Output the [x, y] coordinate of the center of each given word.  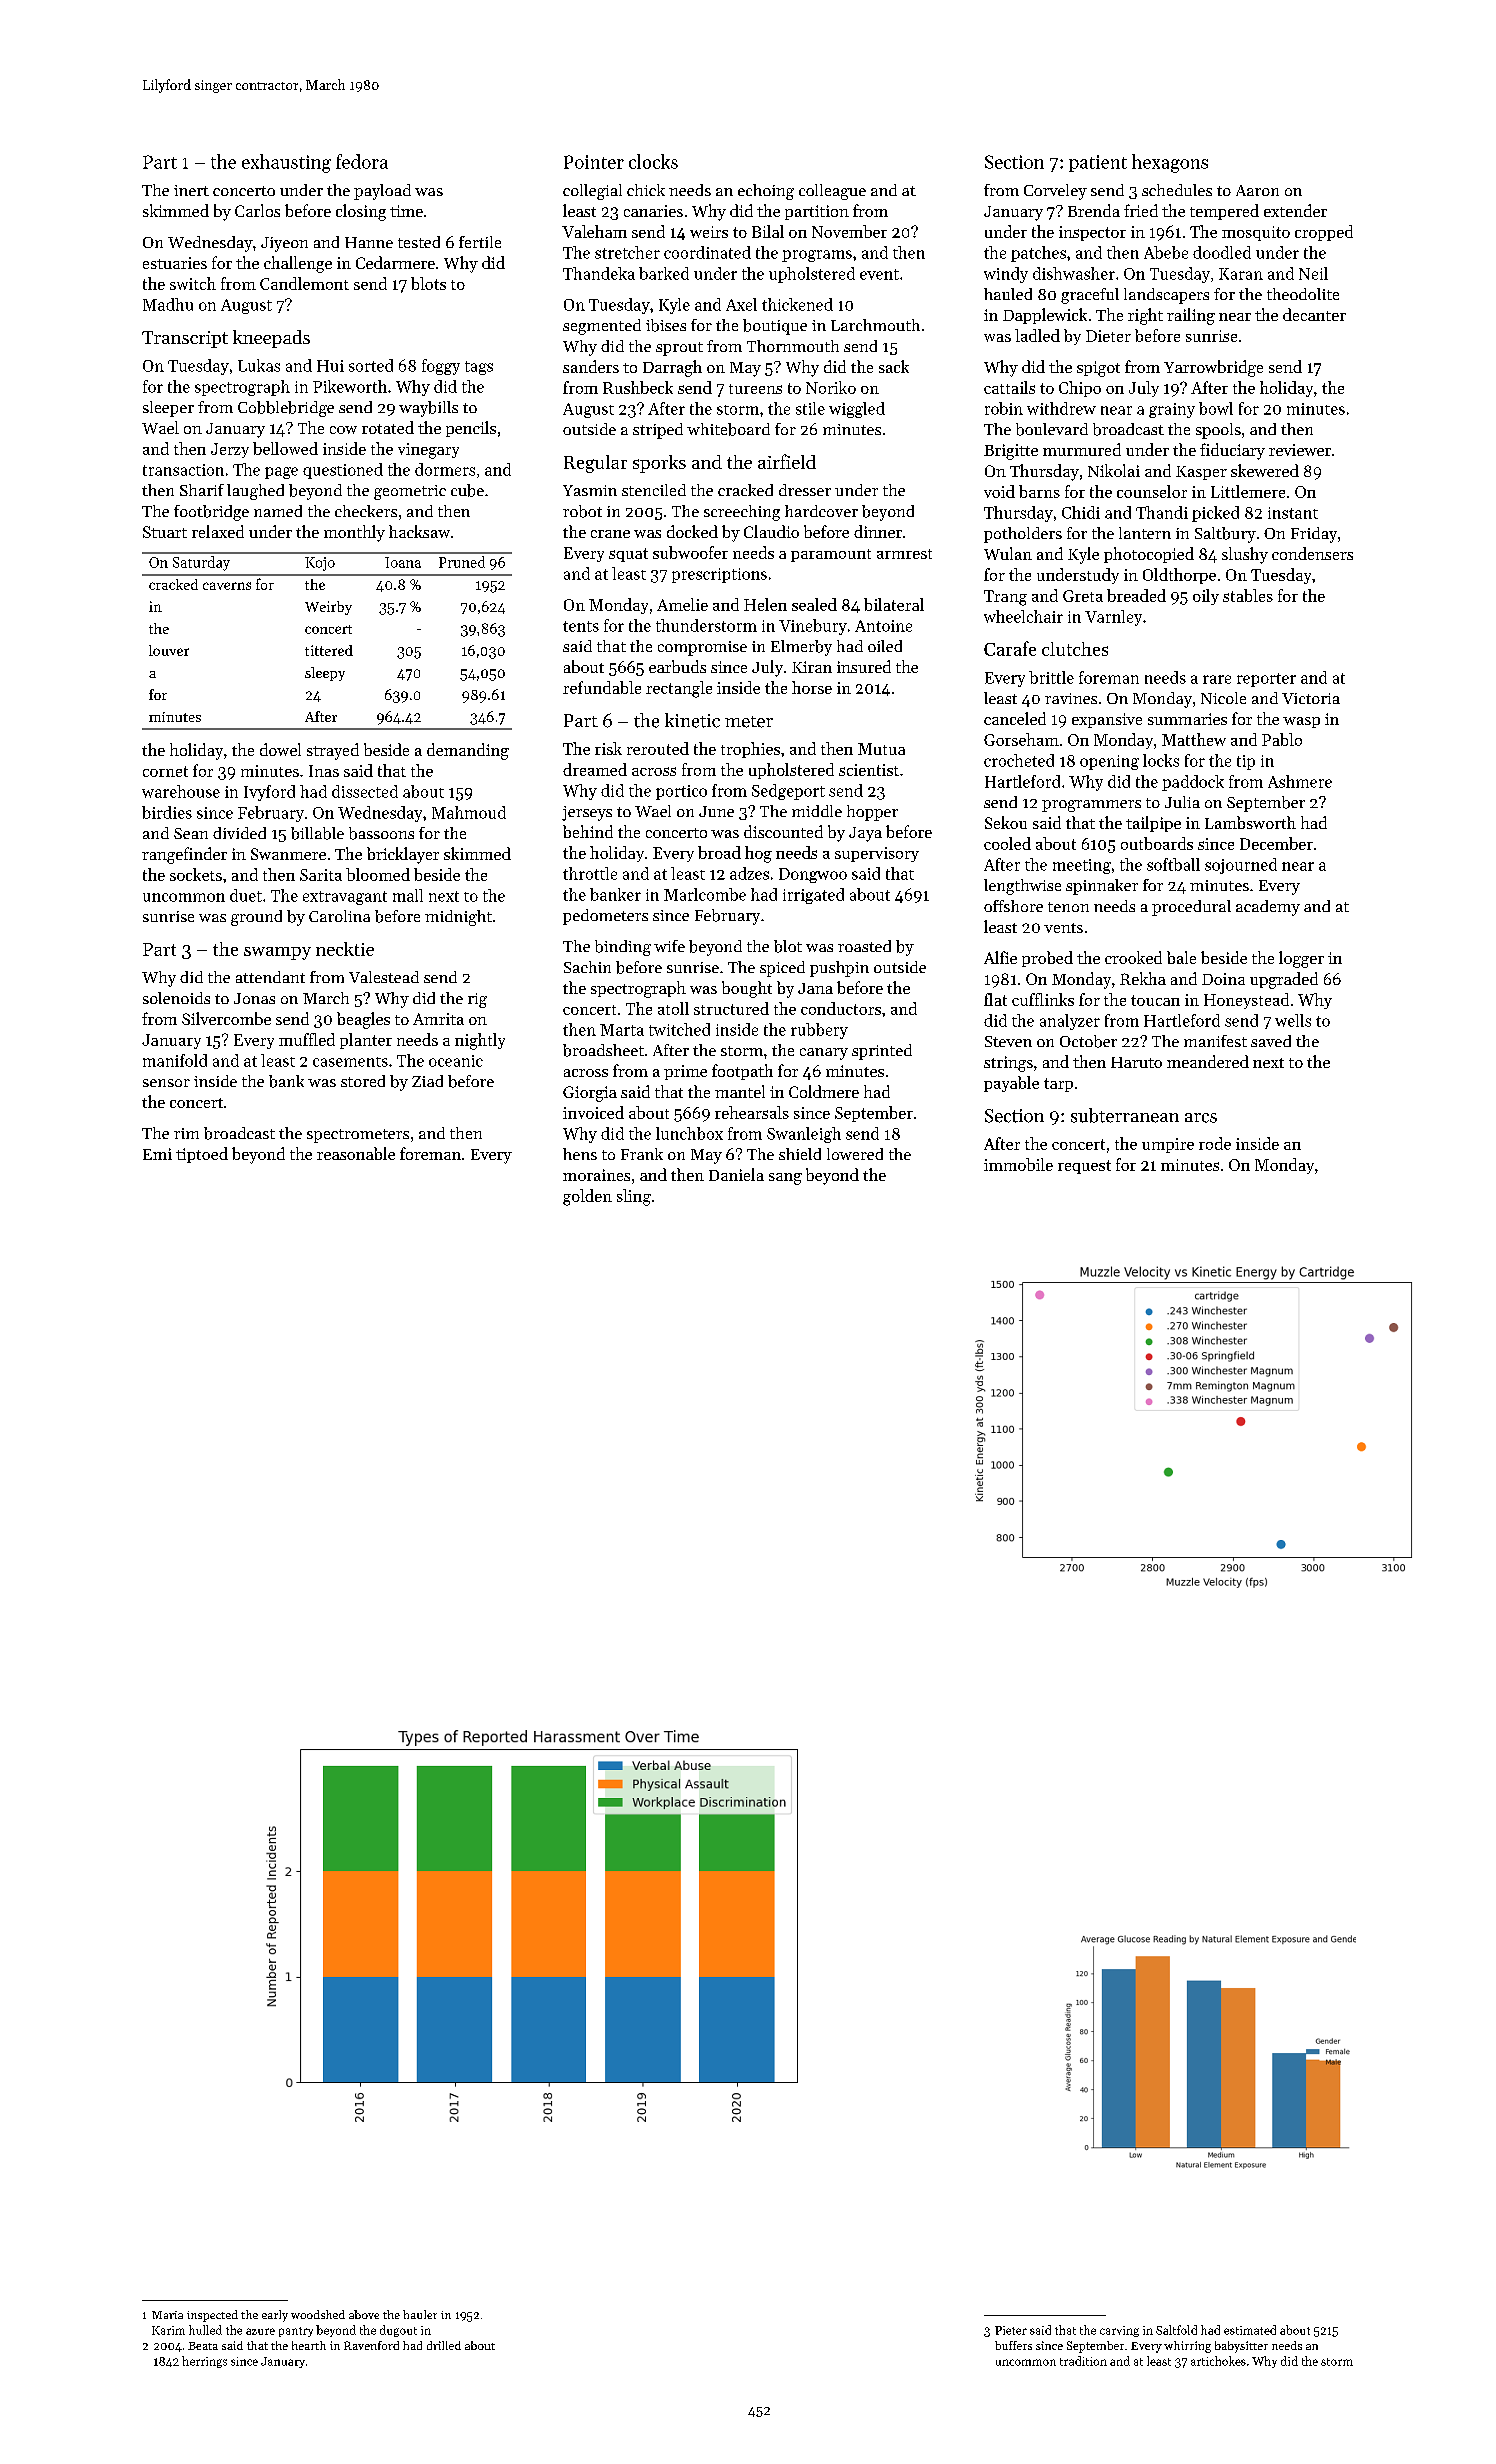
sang [785, 1179]
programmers [1091, 806]
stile [810, 408]
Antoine [883, 626]
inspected [212, 2316]
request [1084, 1167]
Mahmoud [469, 812]
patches [1038, 254]
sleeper [168, 409]
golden [587, 1197]
